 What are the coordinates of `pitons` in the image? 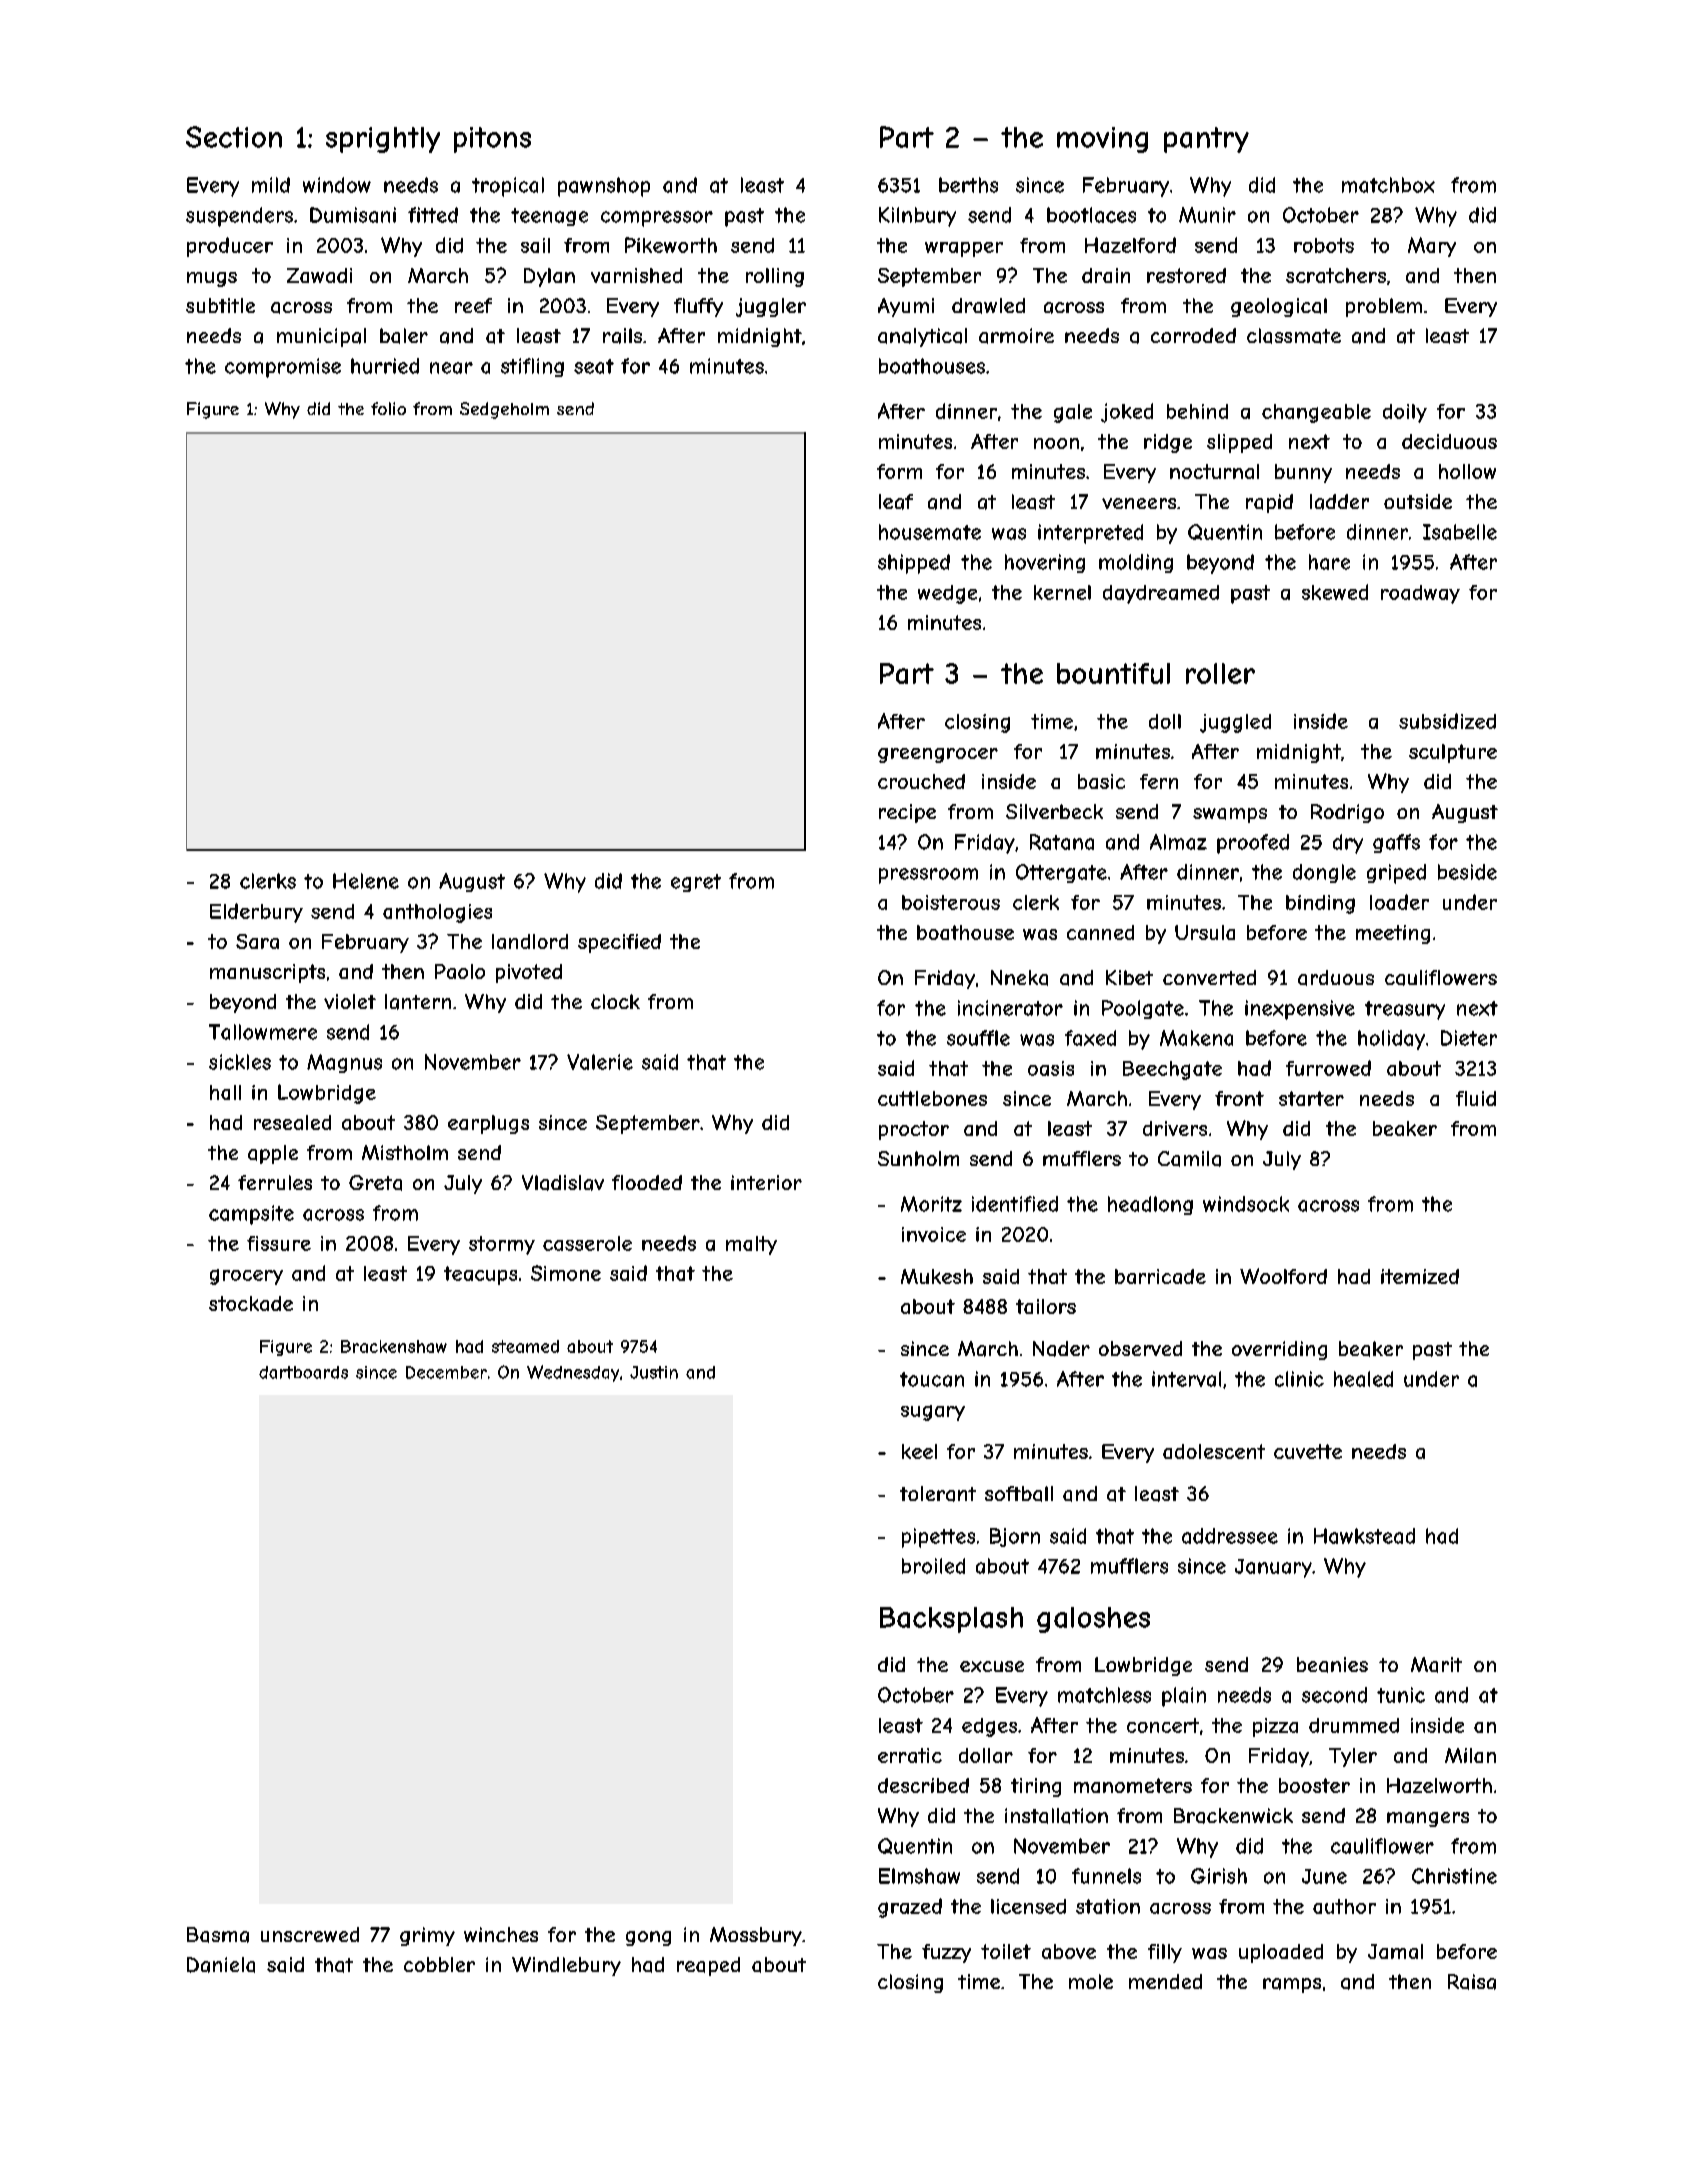 It's located at (492, 140).
